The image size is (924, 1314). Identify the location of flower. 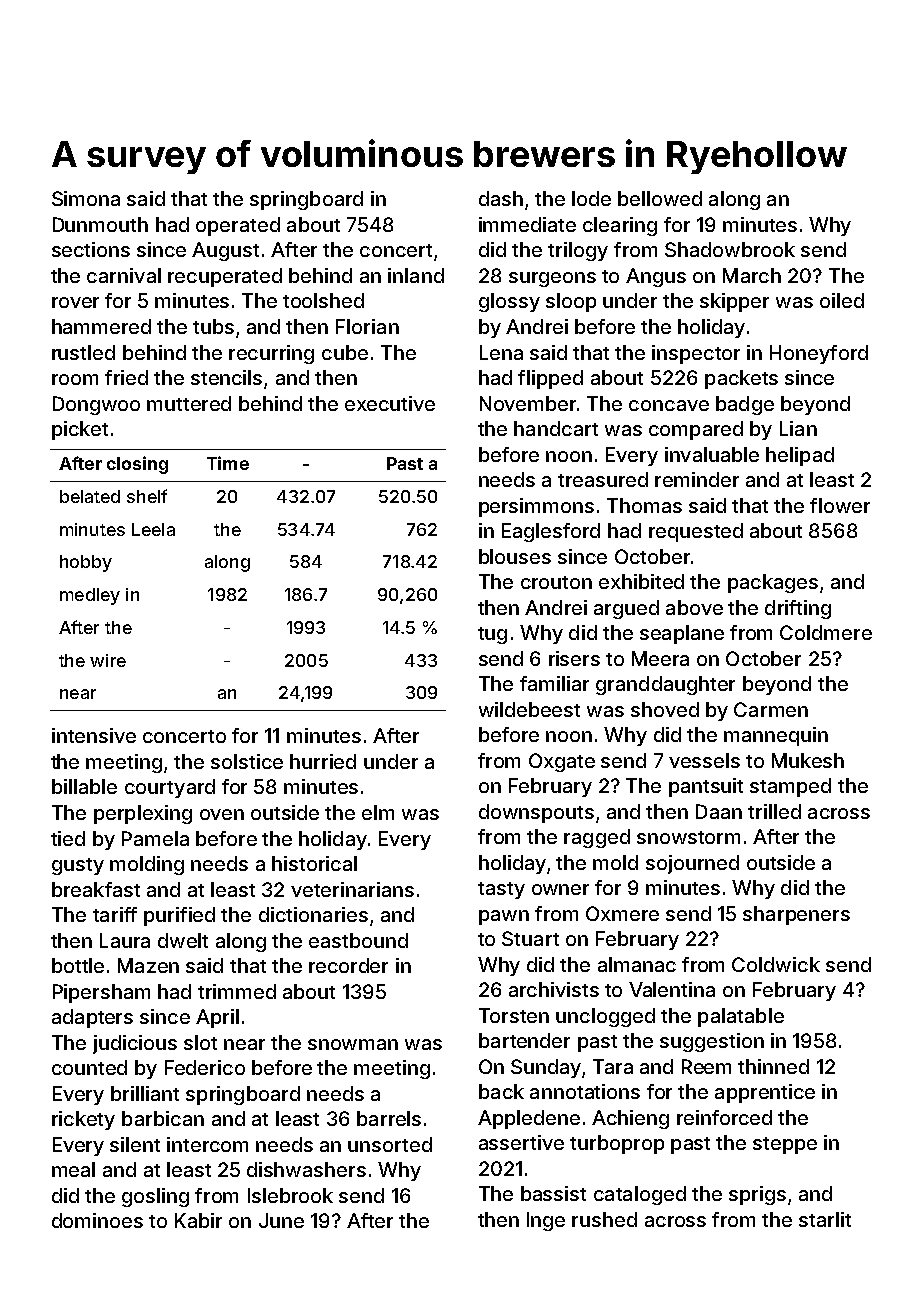
(840, 505).
